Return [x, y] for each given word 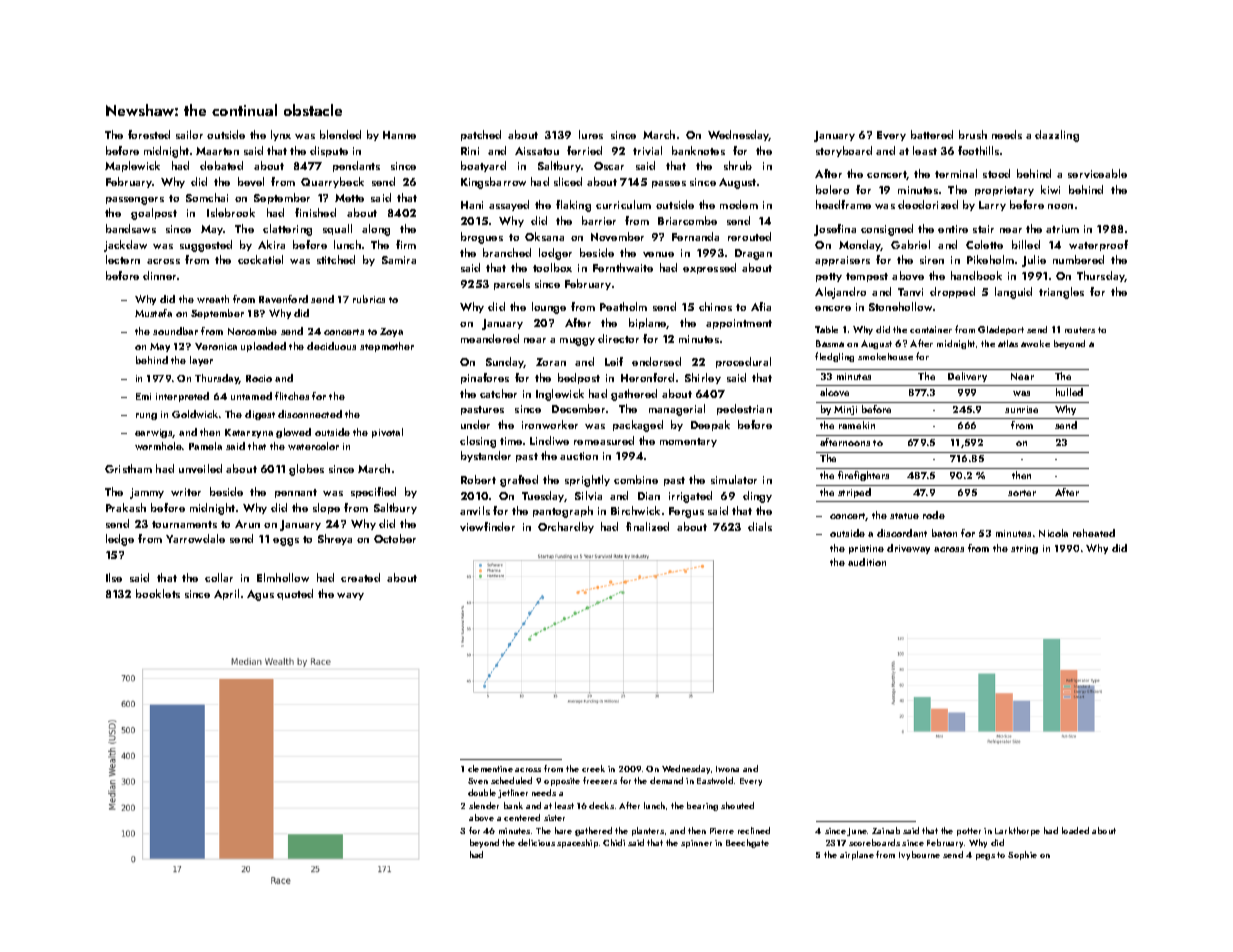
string [1024, 549]
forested [149, 134]
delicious [536, 842]
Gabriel [910, 244]
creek [593, 768]
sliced [568, 181]
